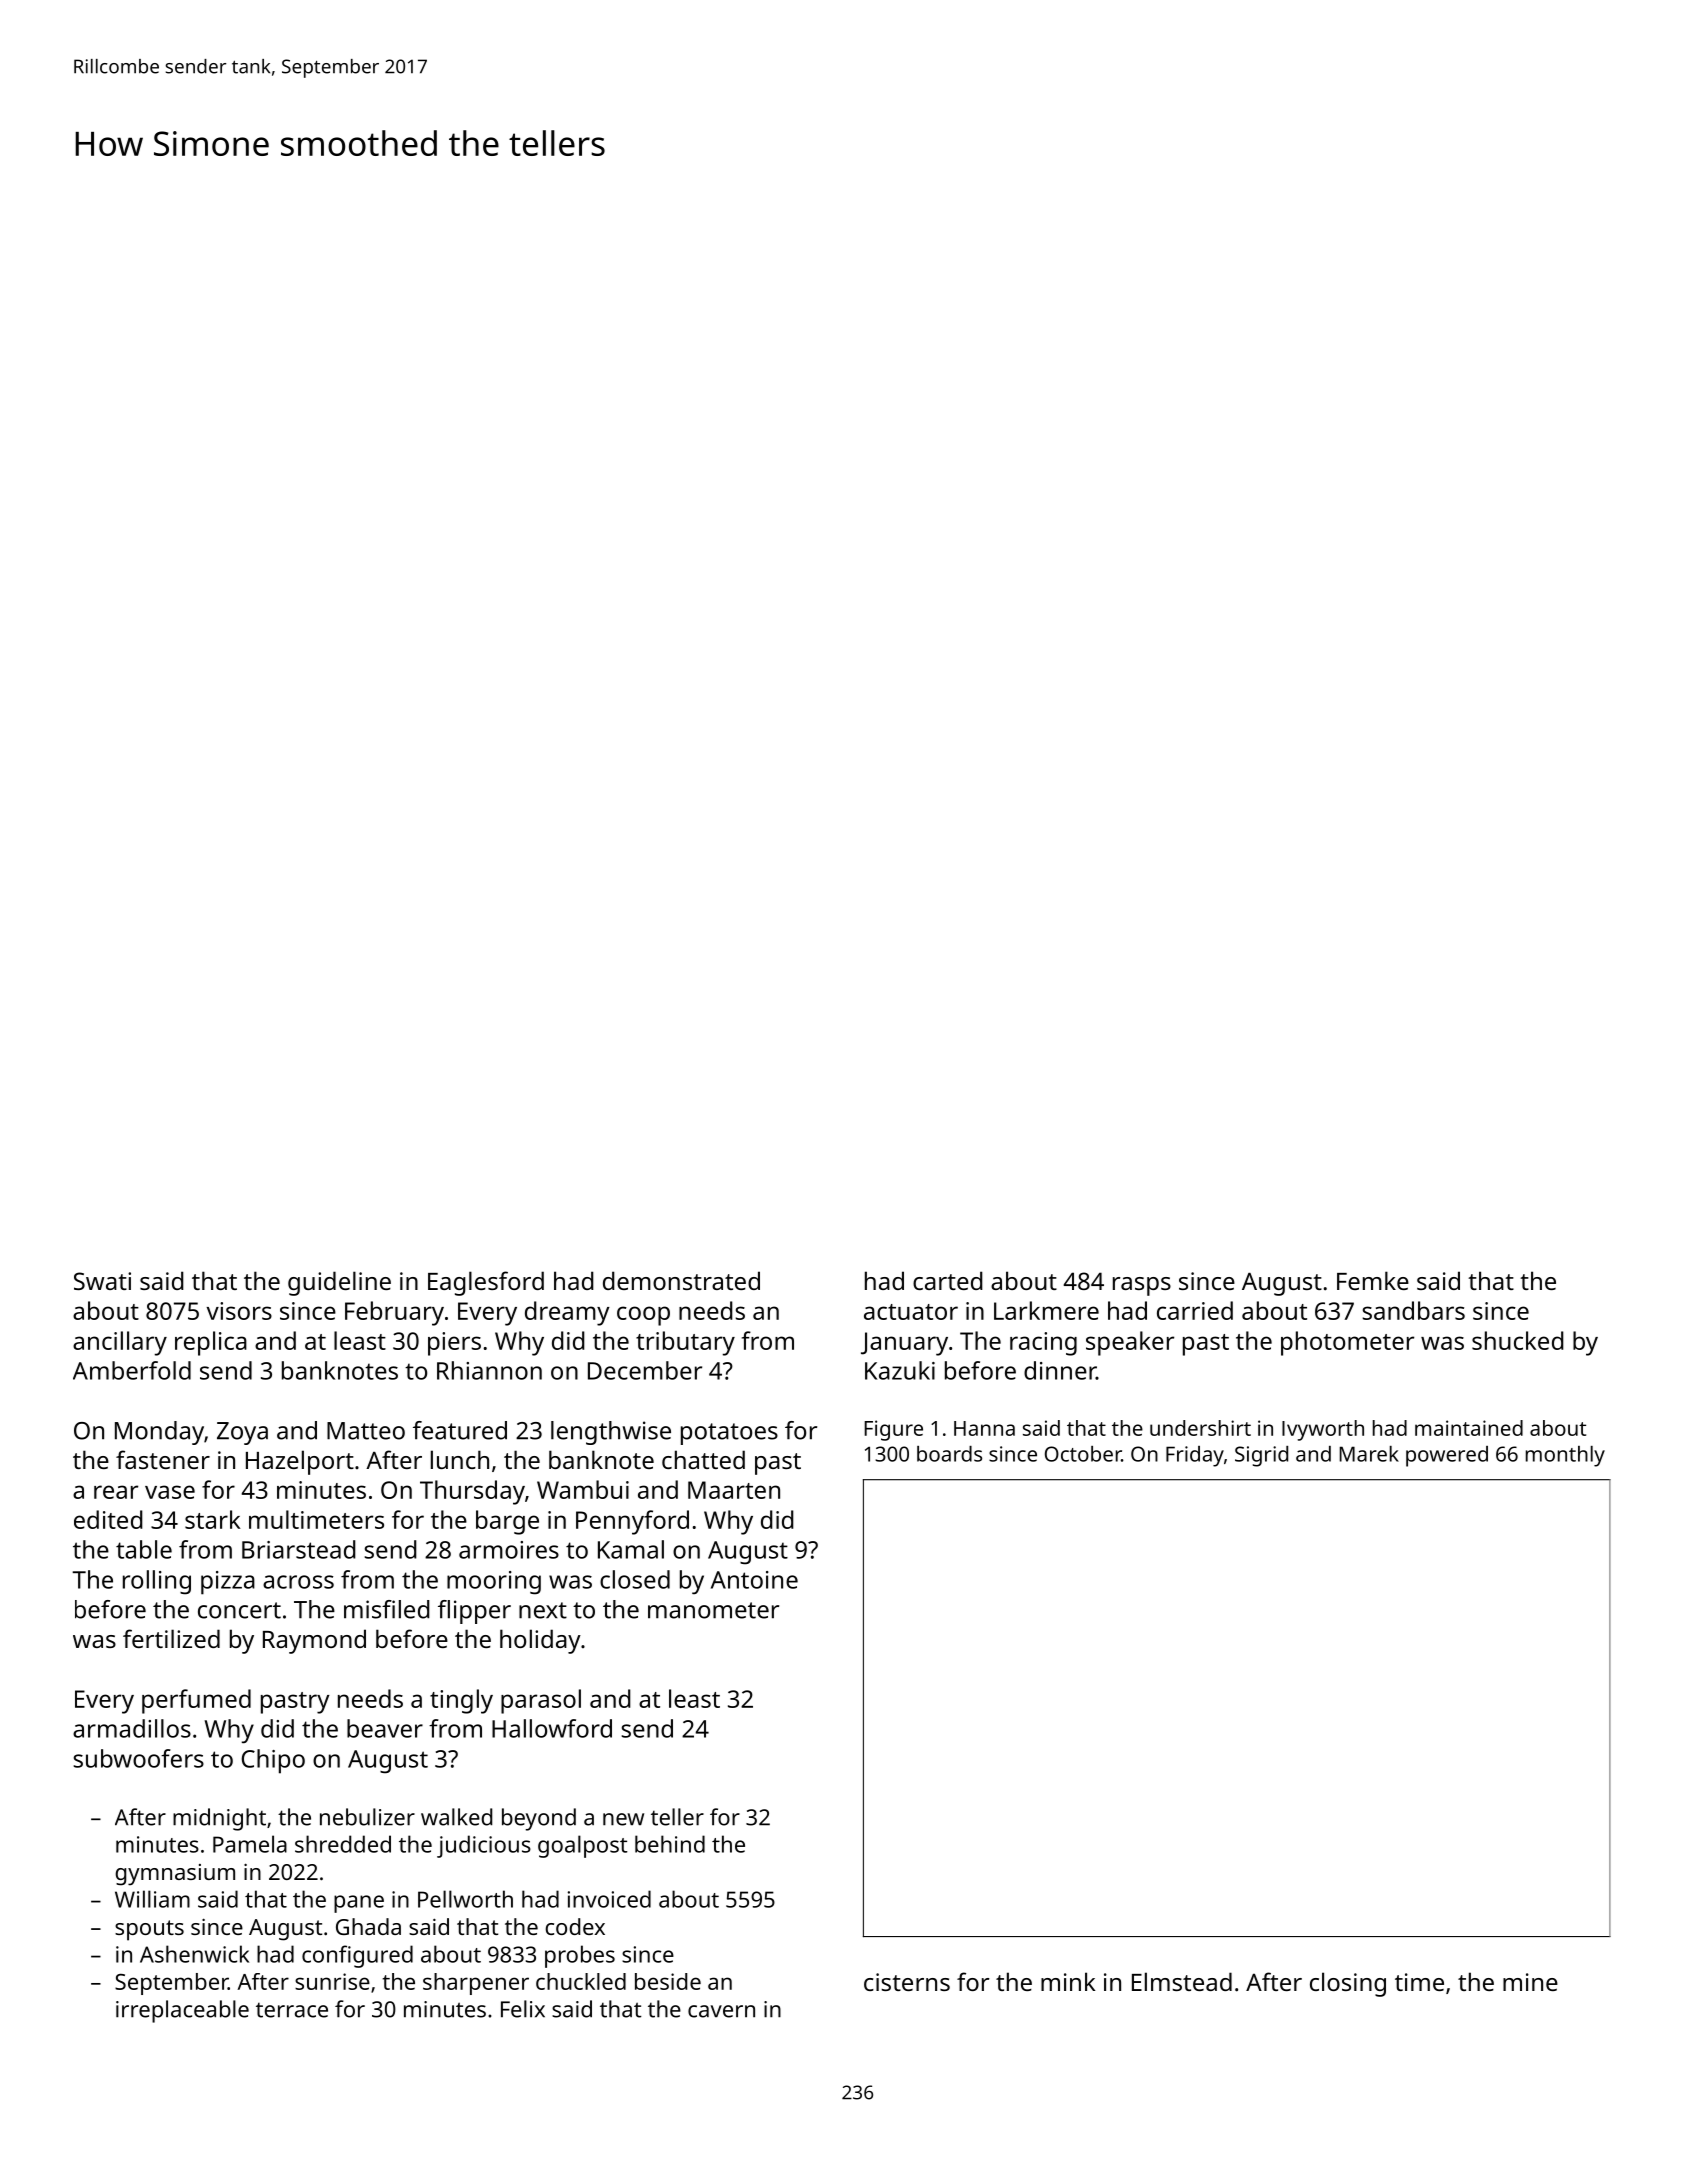 Image resolution: width=1683 pixels, height=2178 pixels. Describe the element at coordinates (948, 1280) in the screenshot. I see `carted` at that location.
